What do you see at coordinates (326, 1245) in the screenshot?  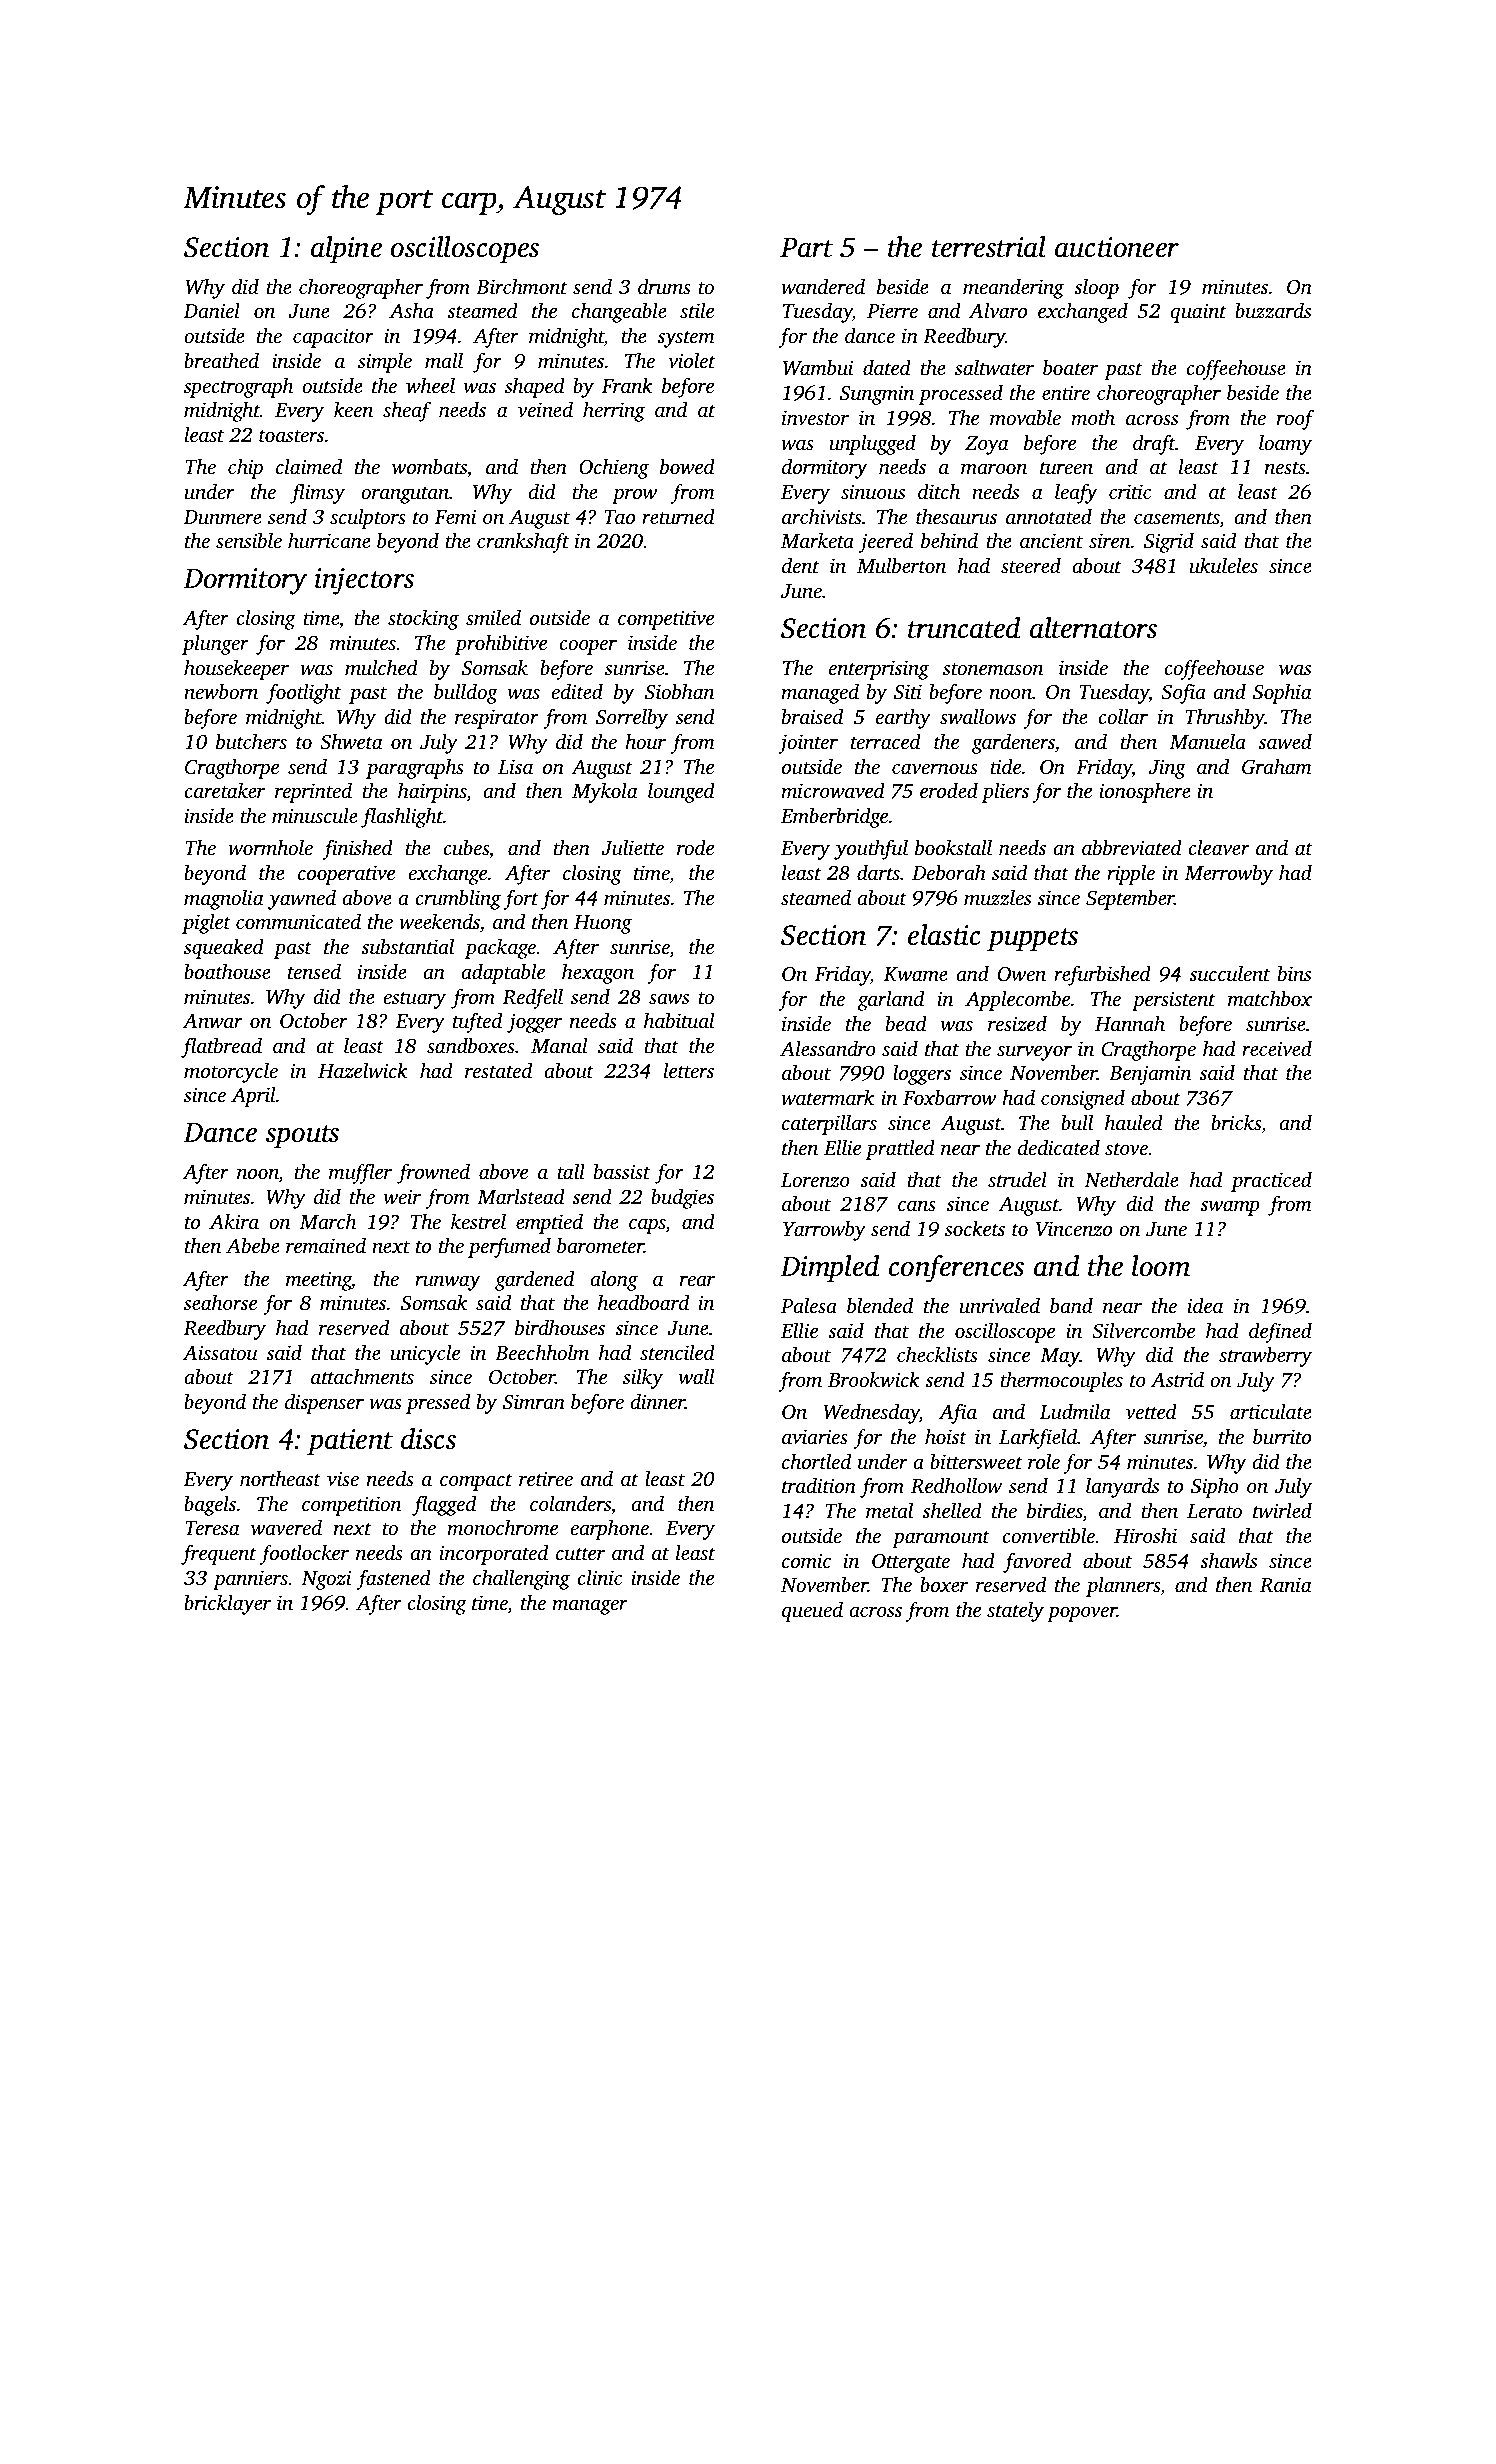 I see `remained` at bounding box center [326, 1245].
